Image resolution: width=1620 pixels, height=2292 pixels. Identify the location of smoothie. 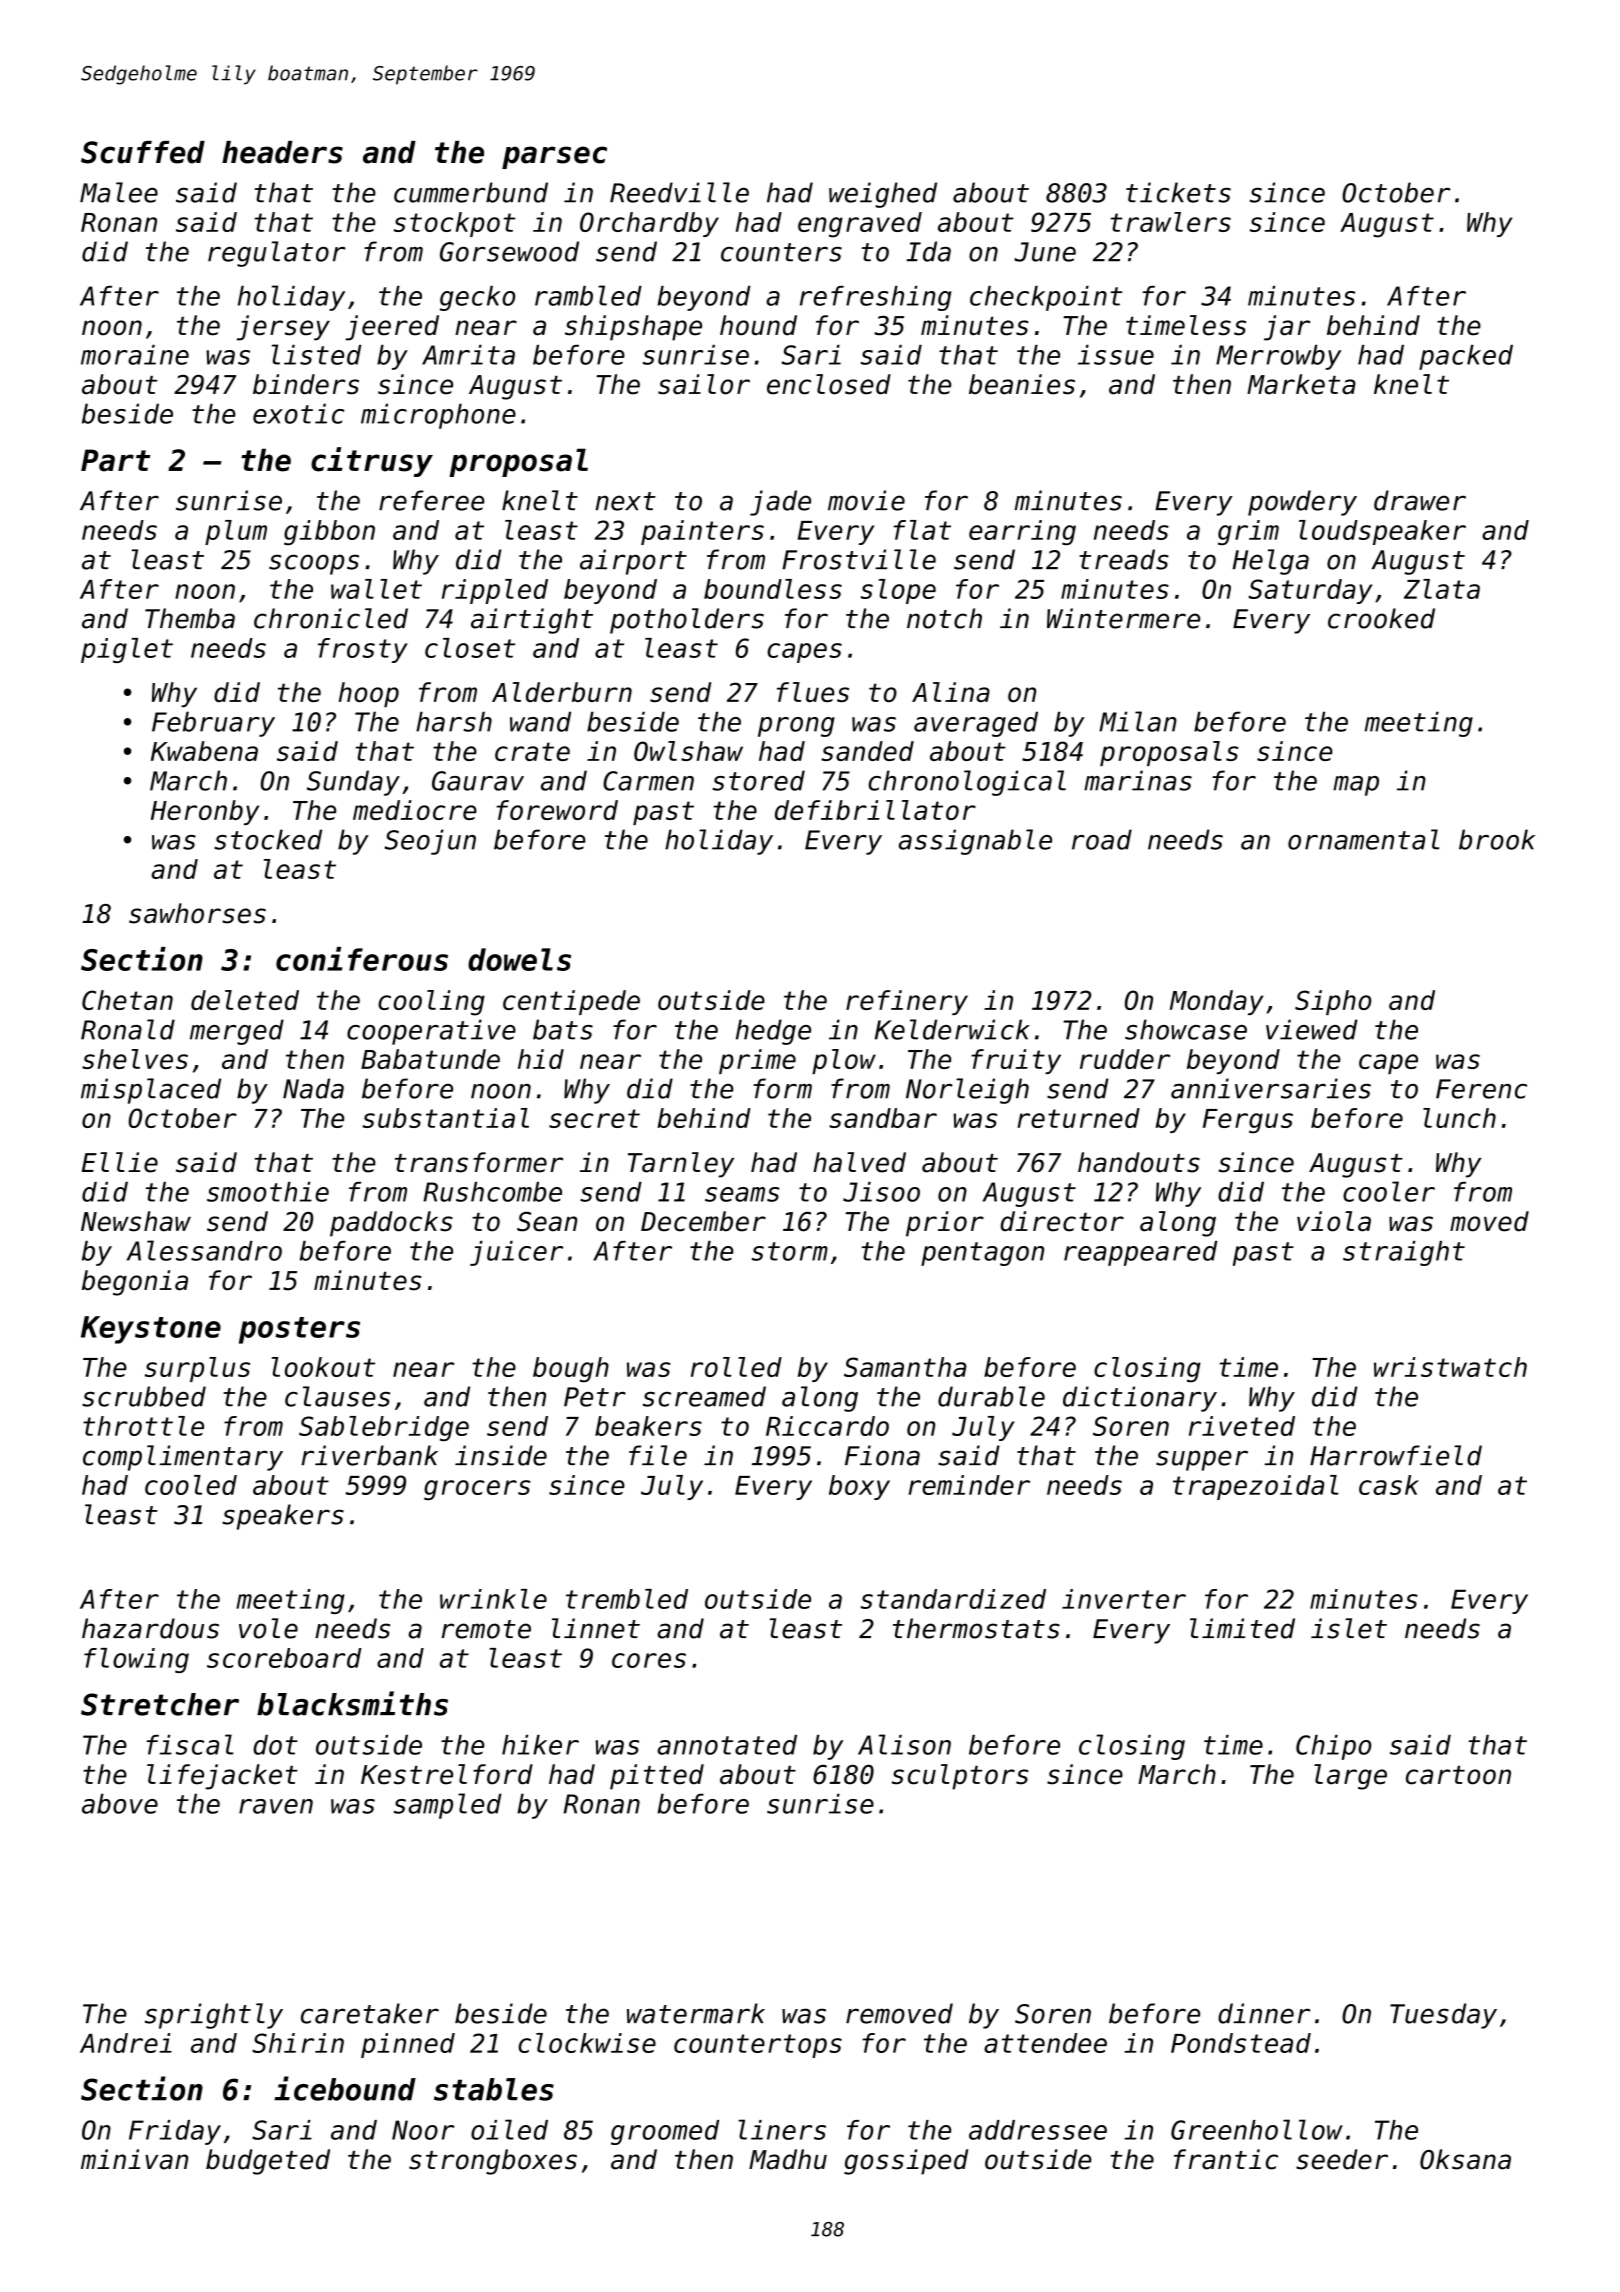
(268, 1192).
